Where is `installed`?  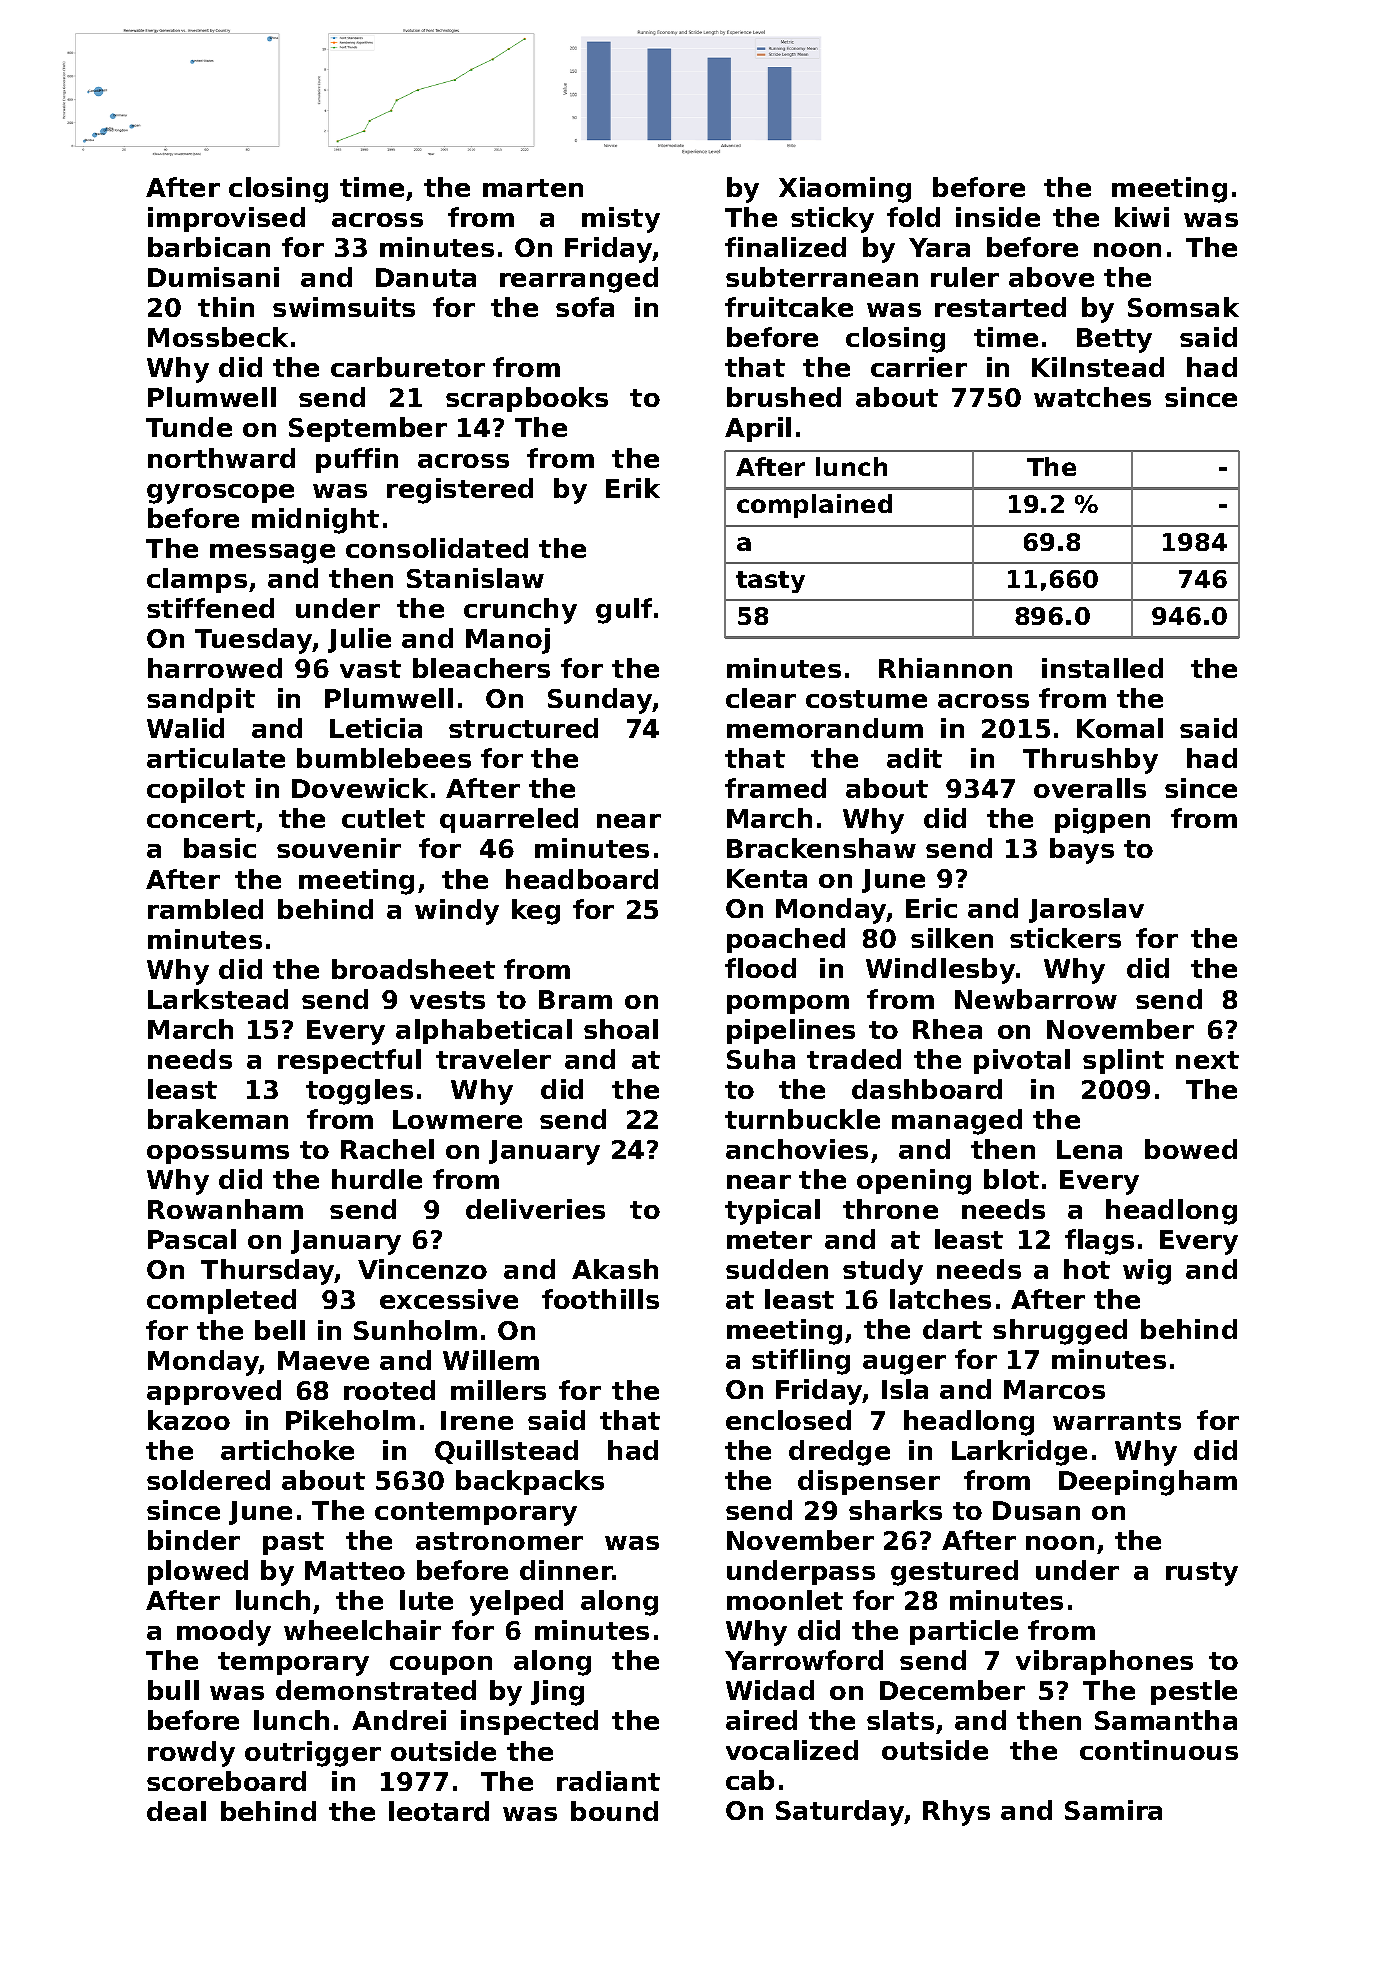 installed is located at coordinates (1102, 668).
